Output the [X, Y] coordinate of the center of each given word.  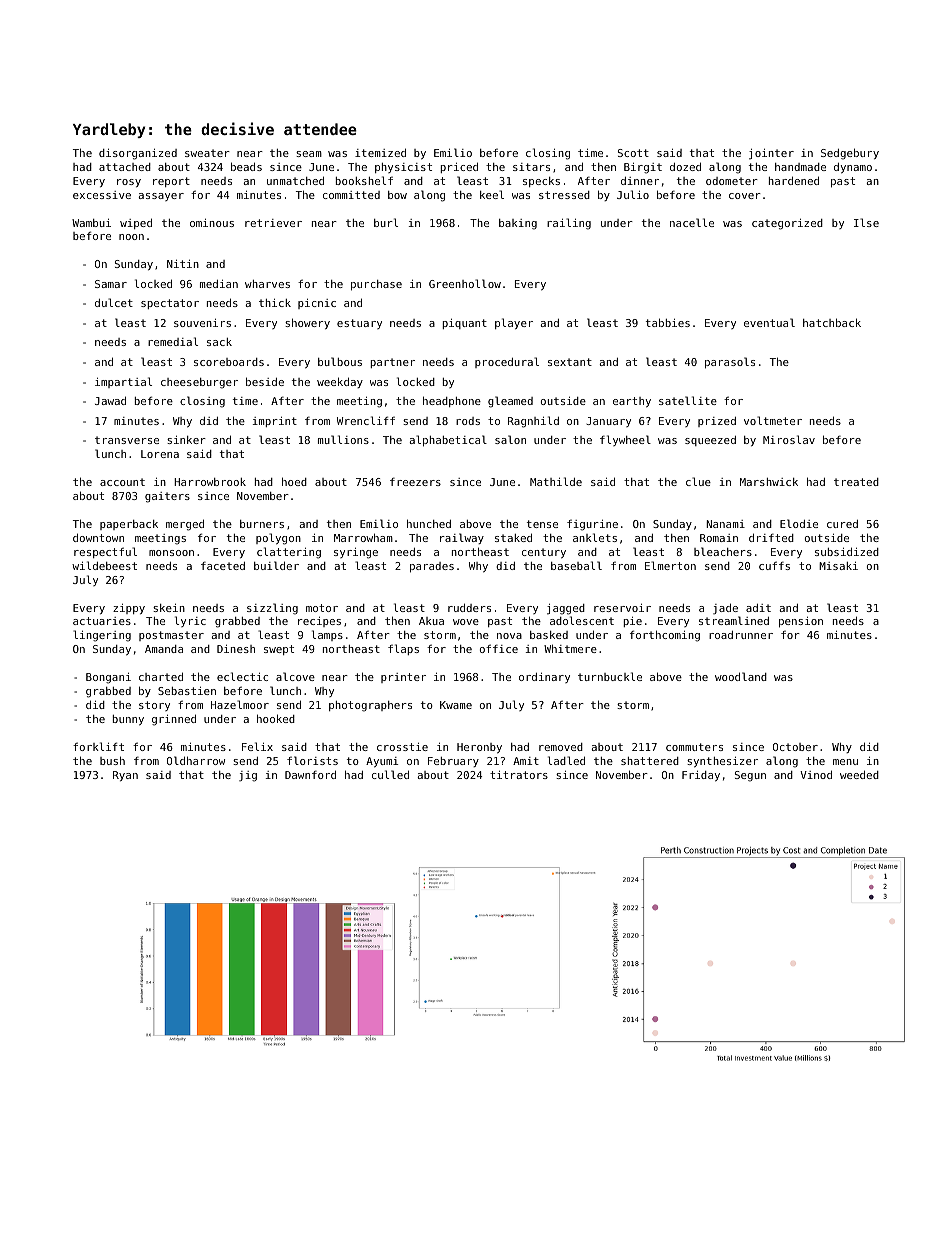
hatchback [832, 322]
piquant [464, 324]
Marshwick [769, 482]
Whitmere [570, 648]
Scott [633, 153]
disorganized [138, 154]
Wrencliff [366, 420]
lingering [102, 636]
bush [112, 760]
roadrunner [741, 635]
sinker [186, 440]
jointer [771, 154]
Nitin [183, 264]
